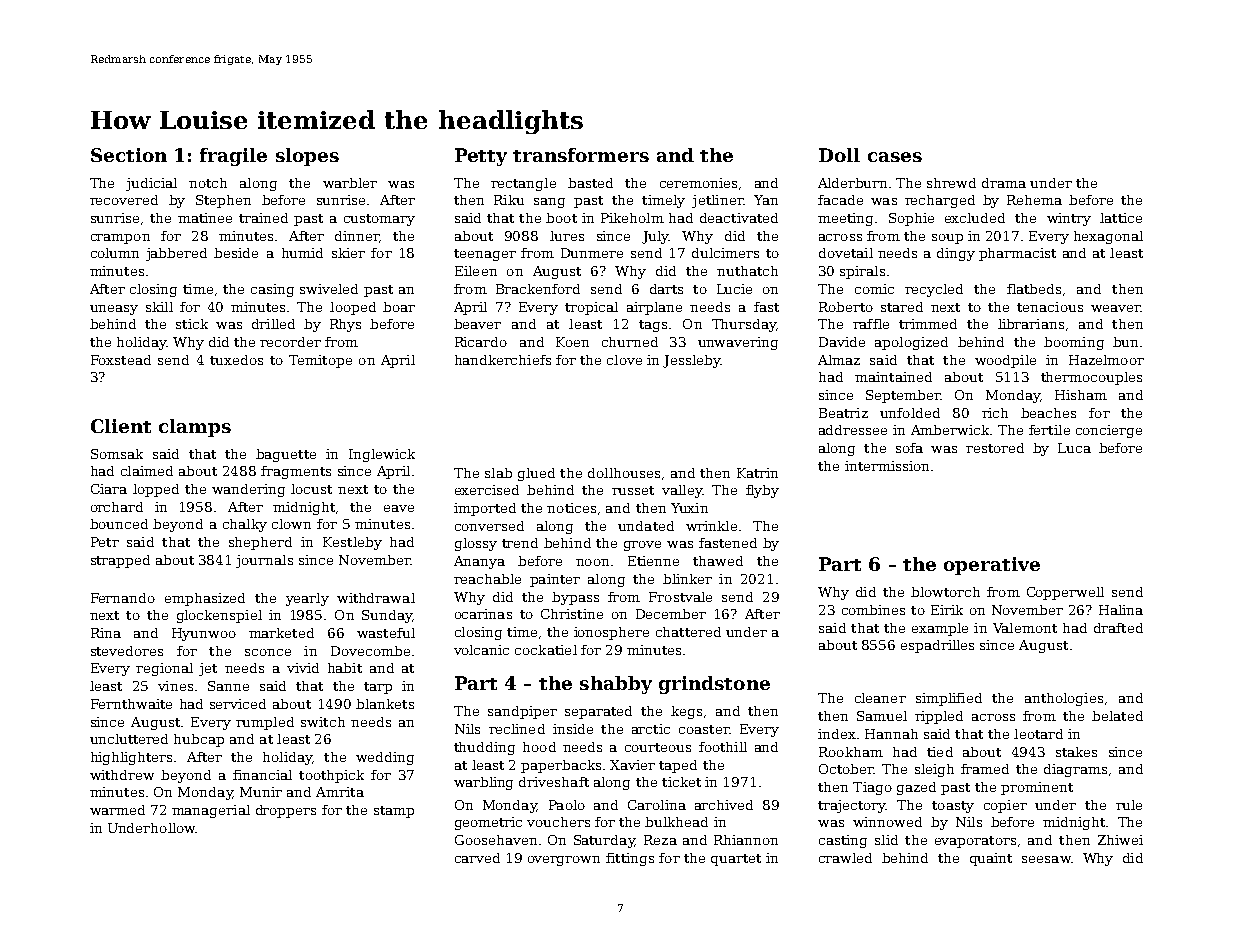 The image size is (1233, 952). I want to click on imported, so click(485, 509).
